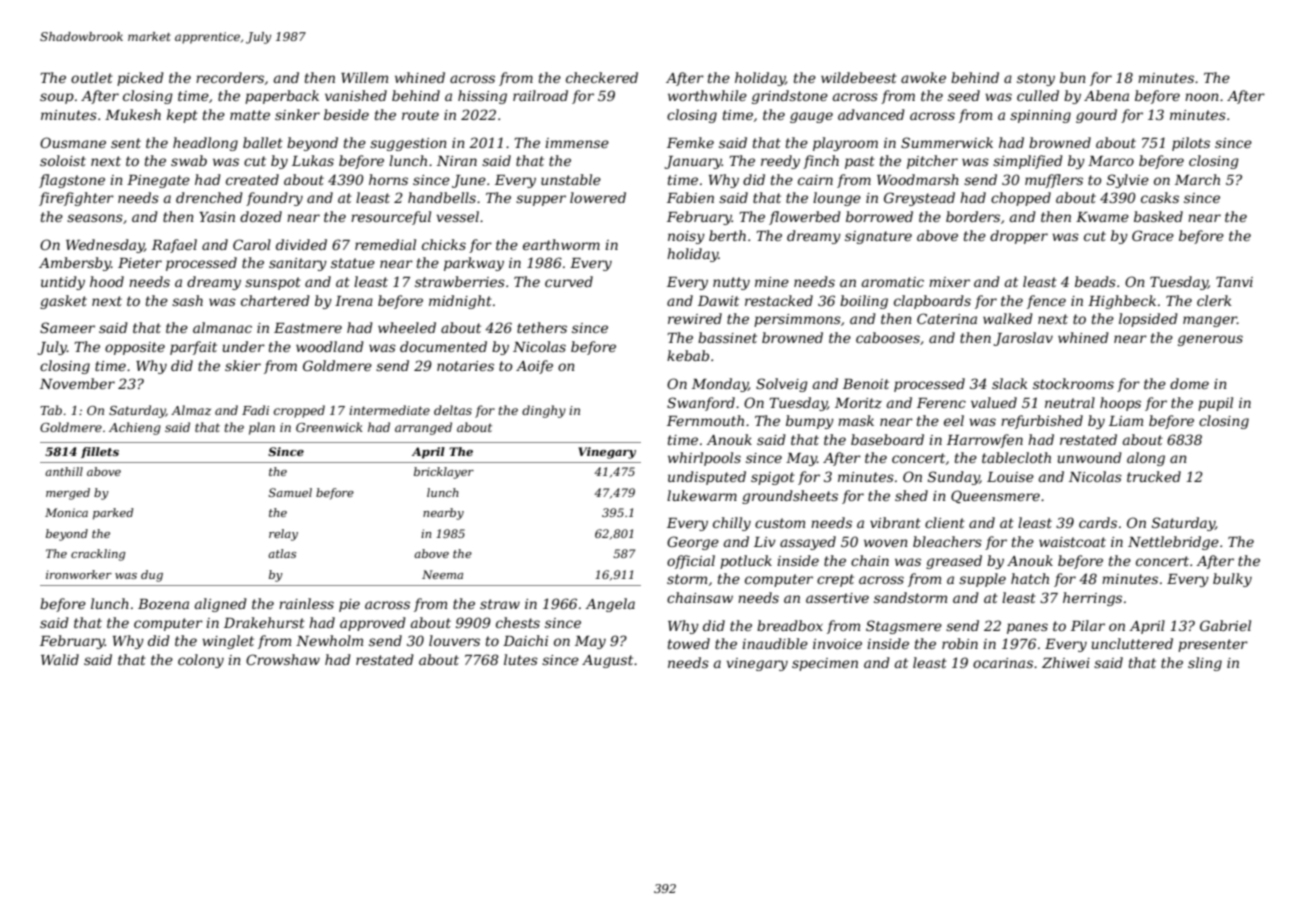 The height and width of the screenshot is (924, 1308). Describe the element at coordinates (878, 237) in the screenshot. I see `signature` at that location.
